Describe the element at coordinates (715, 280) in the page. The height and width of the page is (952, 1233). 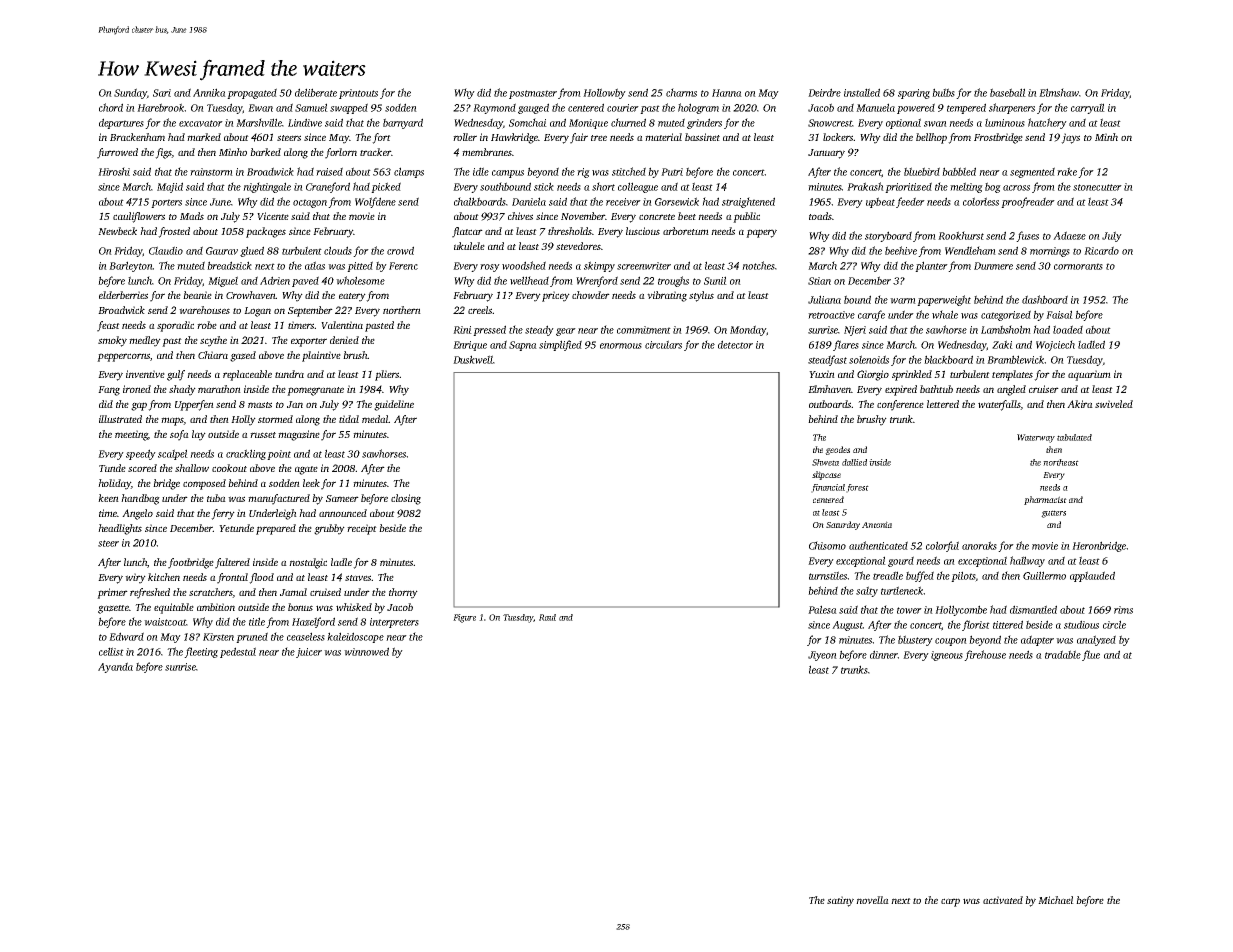
I see `Sunil` at that location.
